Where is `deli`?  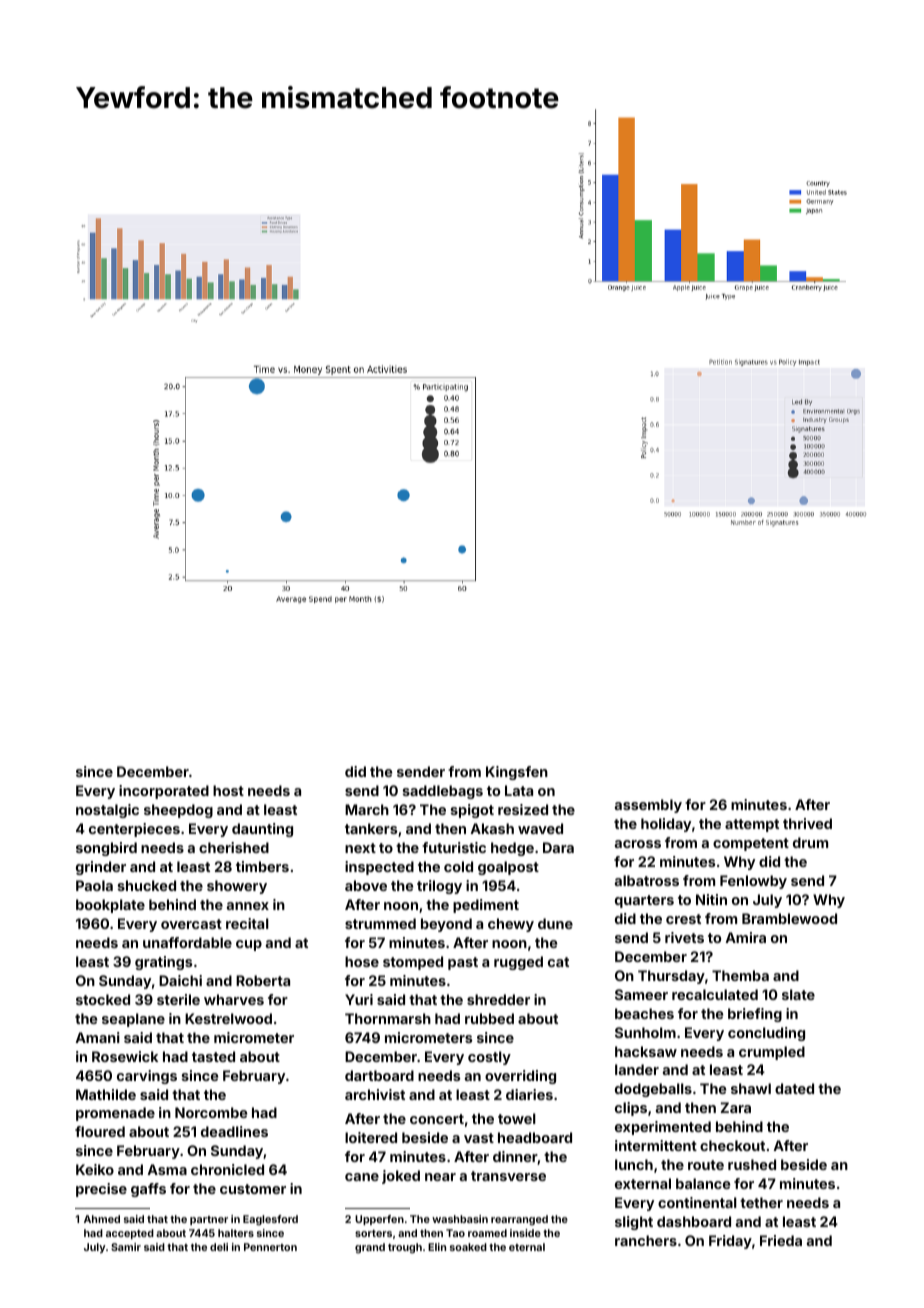 deli is located at coordinates (219, 1247).
